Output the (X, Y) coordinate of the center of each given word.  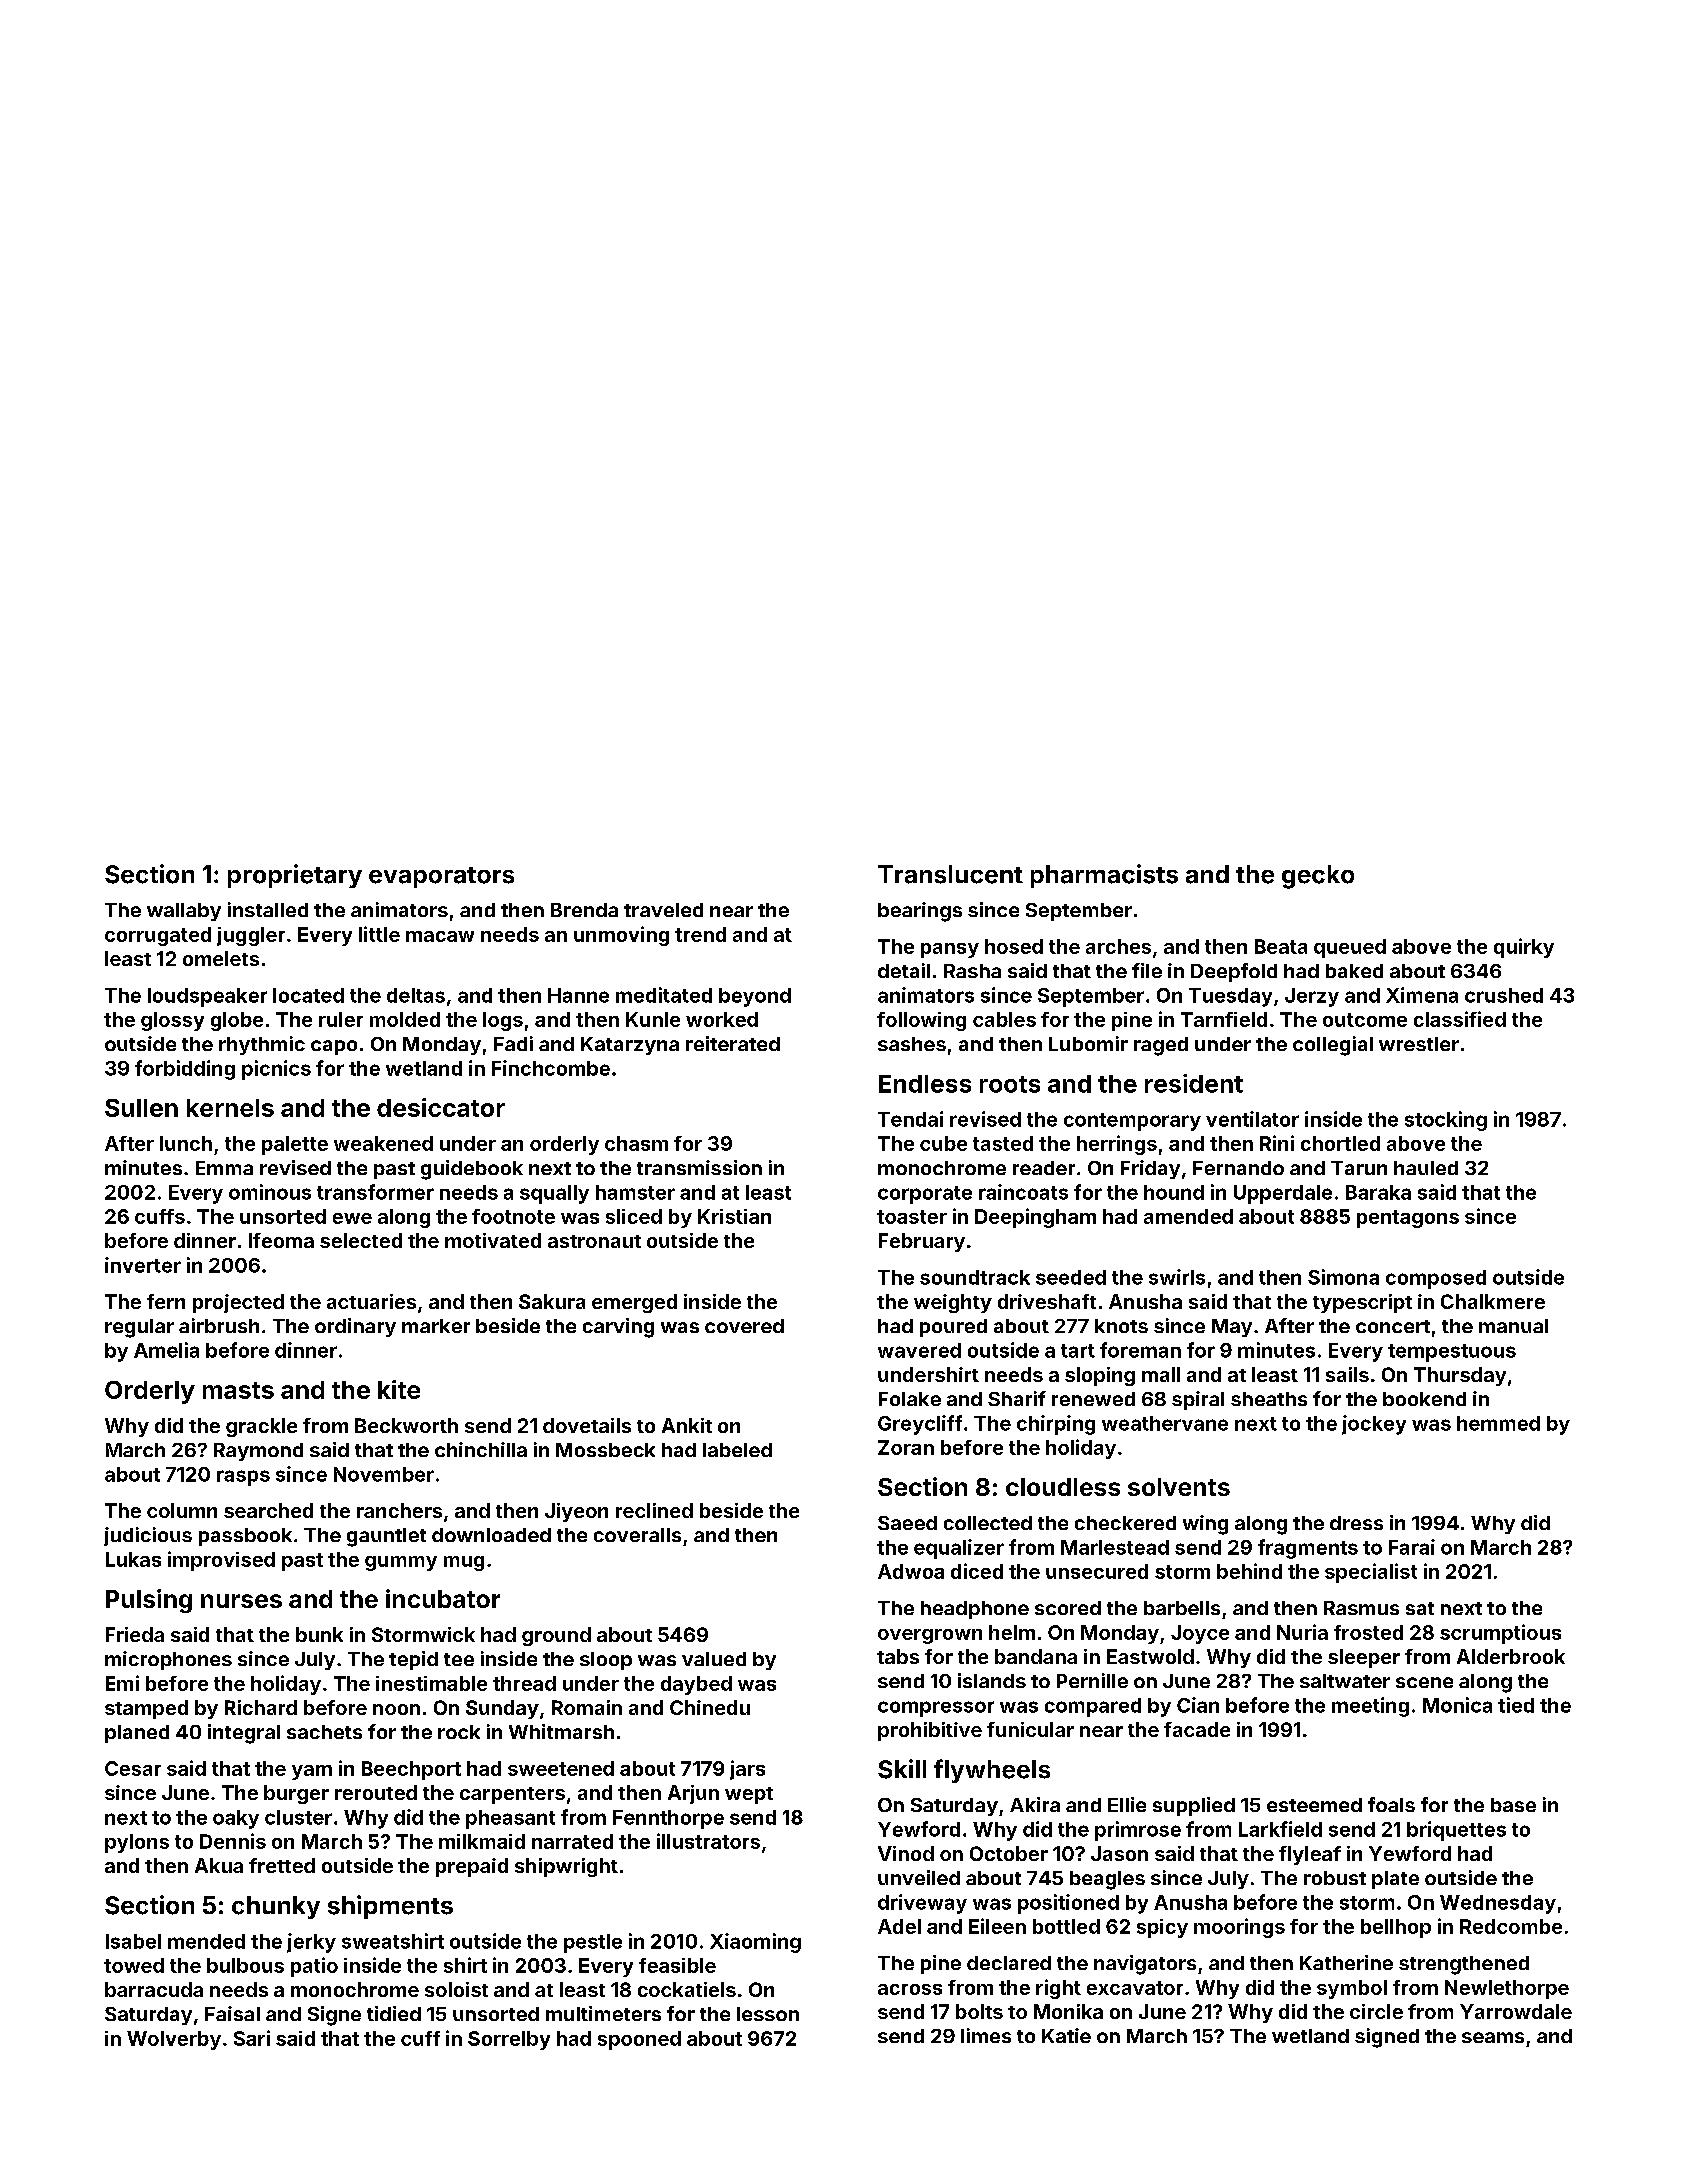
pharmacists (1104, 876)
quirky (1524, 948)
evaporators (441, 877)
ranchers (399, 1510)
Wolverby (174, 2040)
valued (714, 1659)
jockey (1374, 1425)
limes (986, 2035)
